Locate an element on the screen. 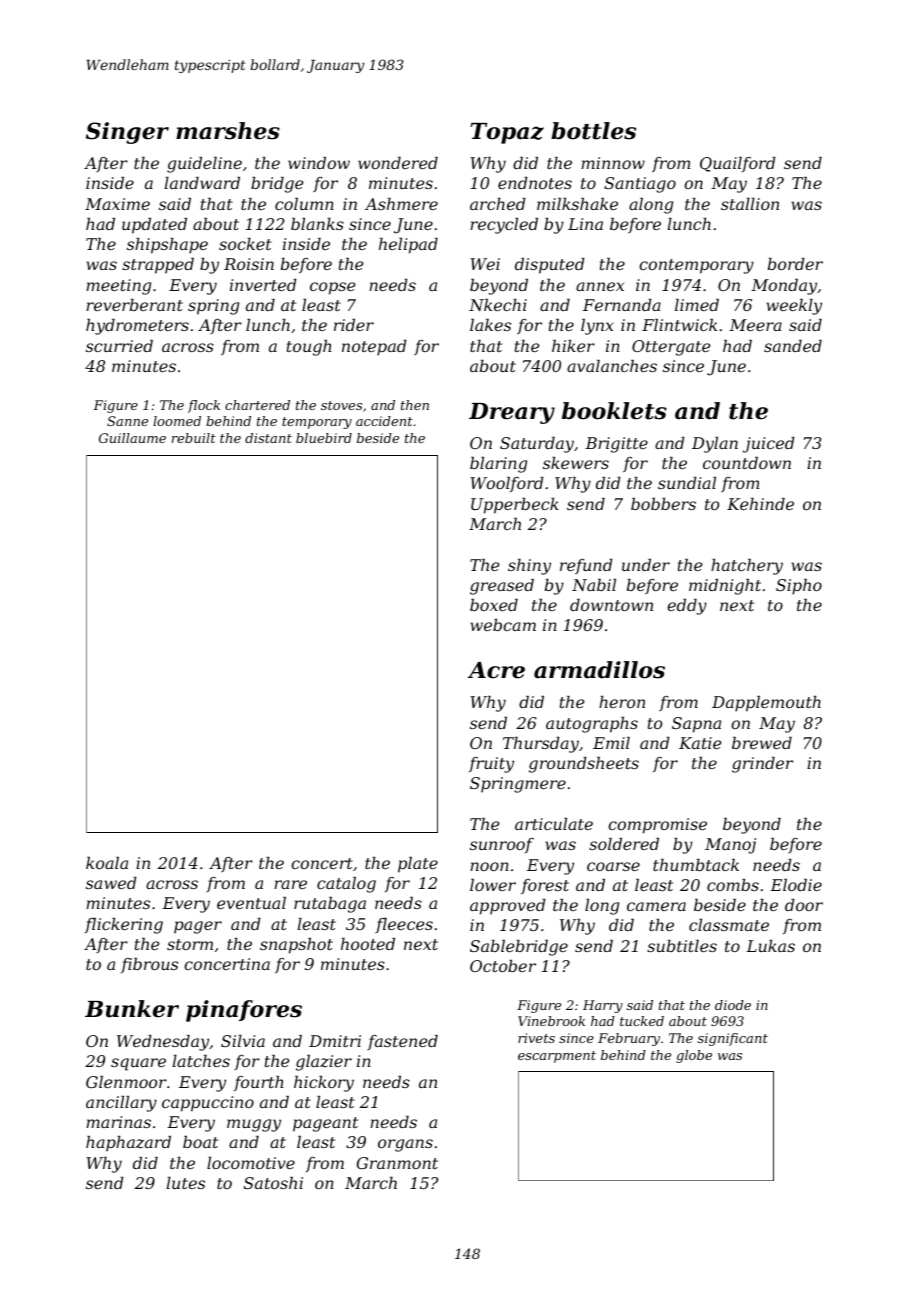  Granmont is located at coordinates (397, 1163).
